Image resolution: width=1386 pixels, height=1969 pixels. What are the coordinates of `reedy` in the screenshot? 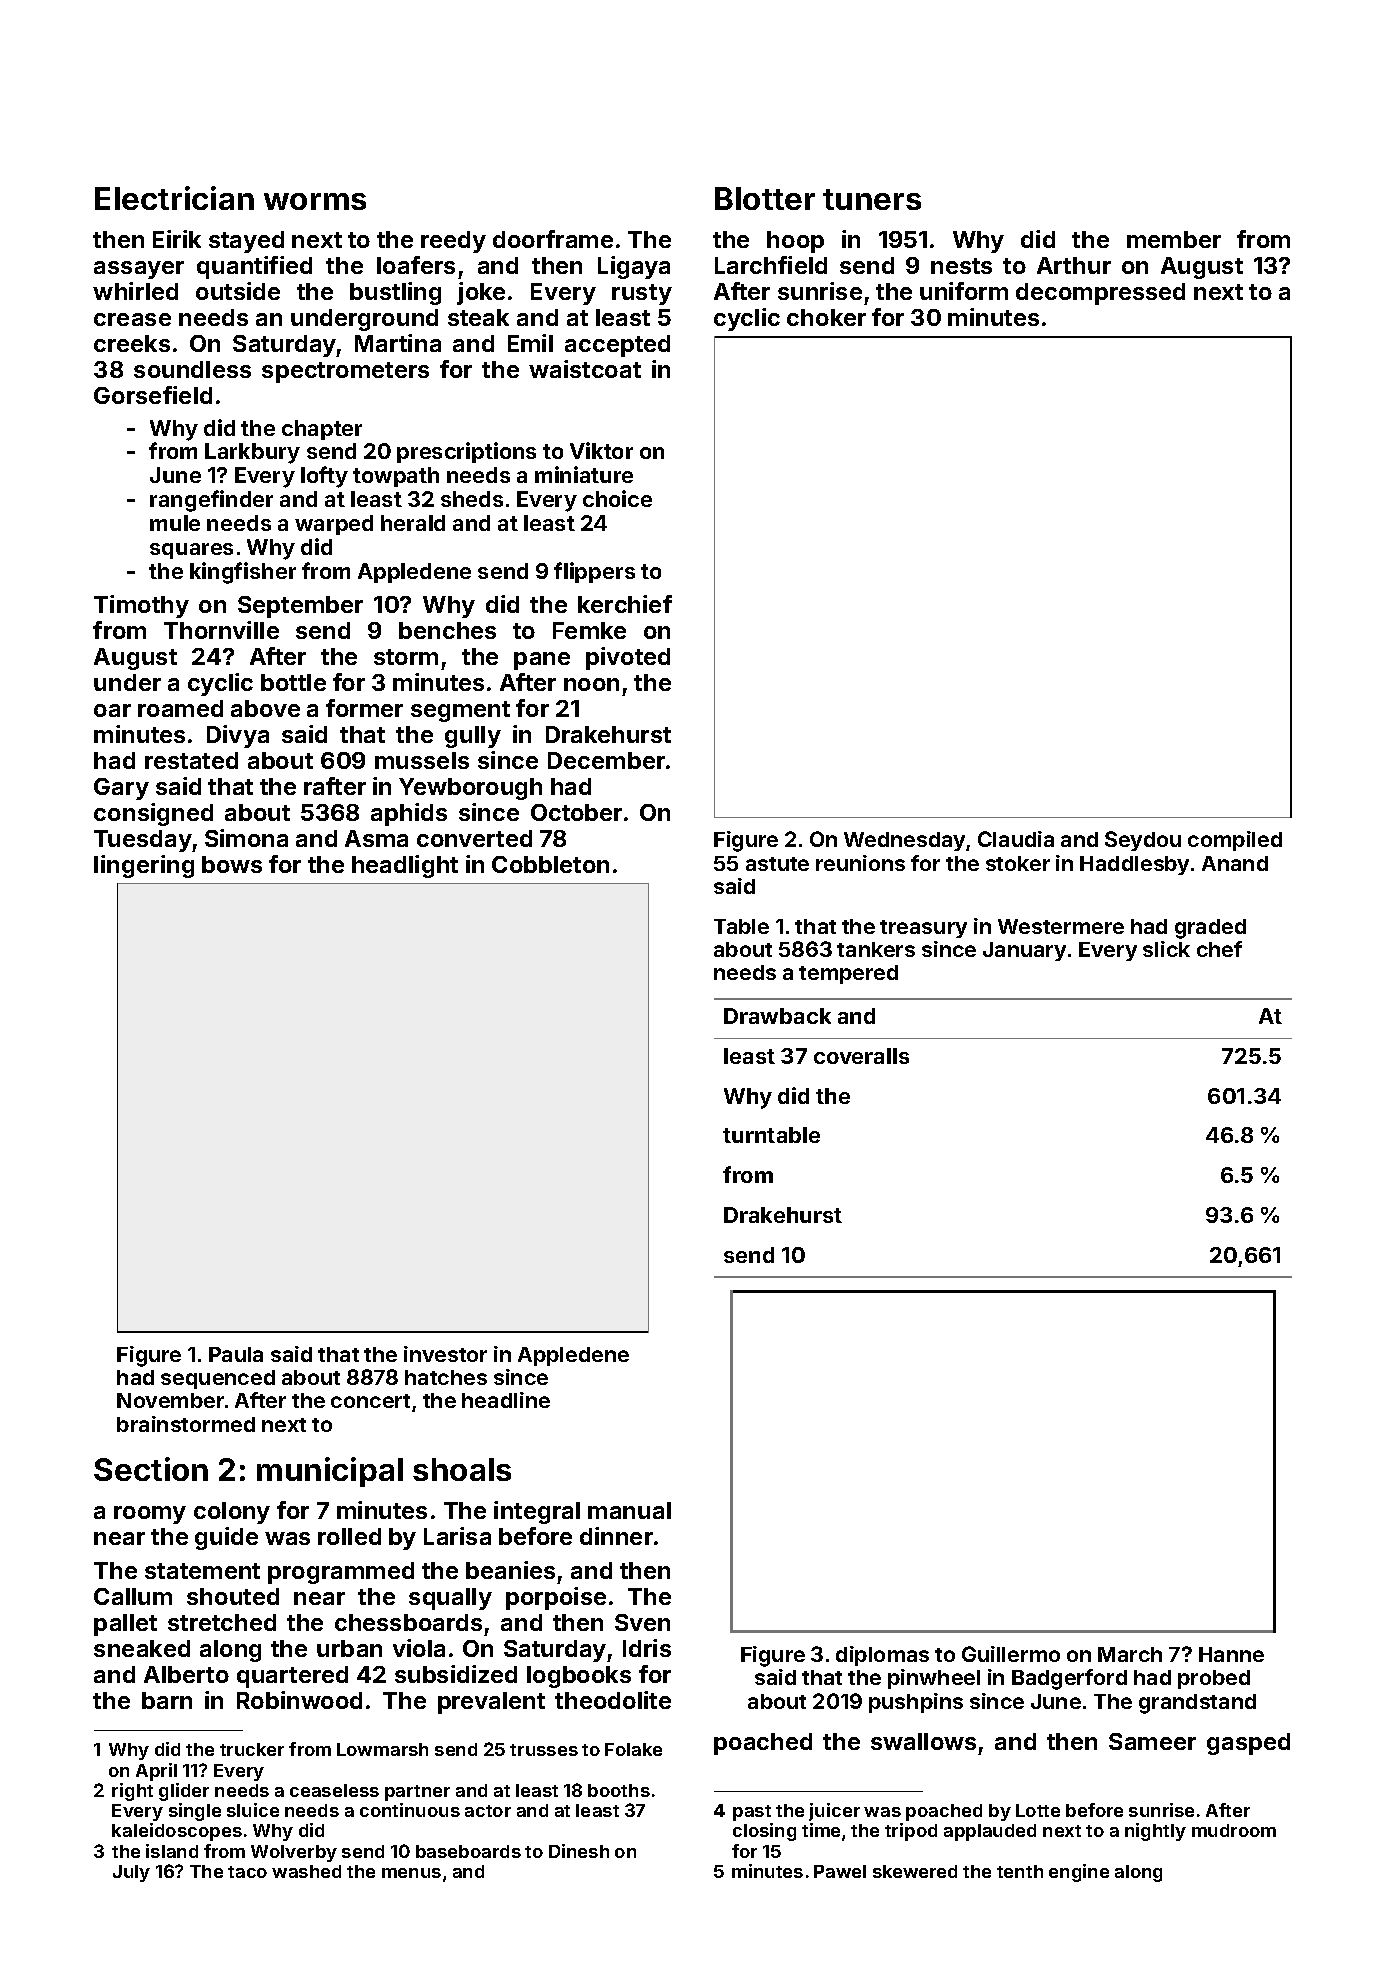 It's located at (453, 242).
